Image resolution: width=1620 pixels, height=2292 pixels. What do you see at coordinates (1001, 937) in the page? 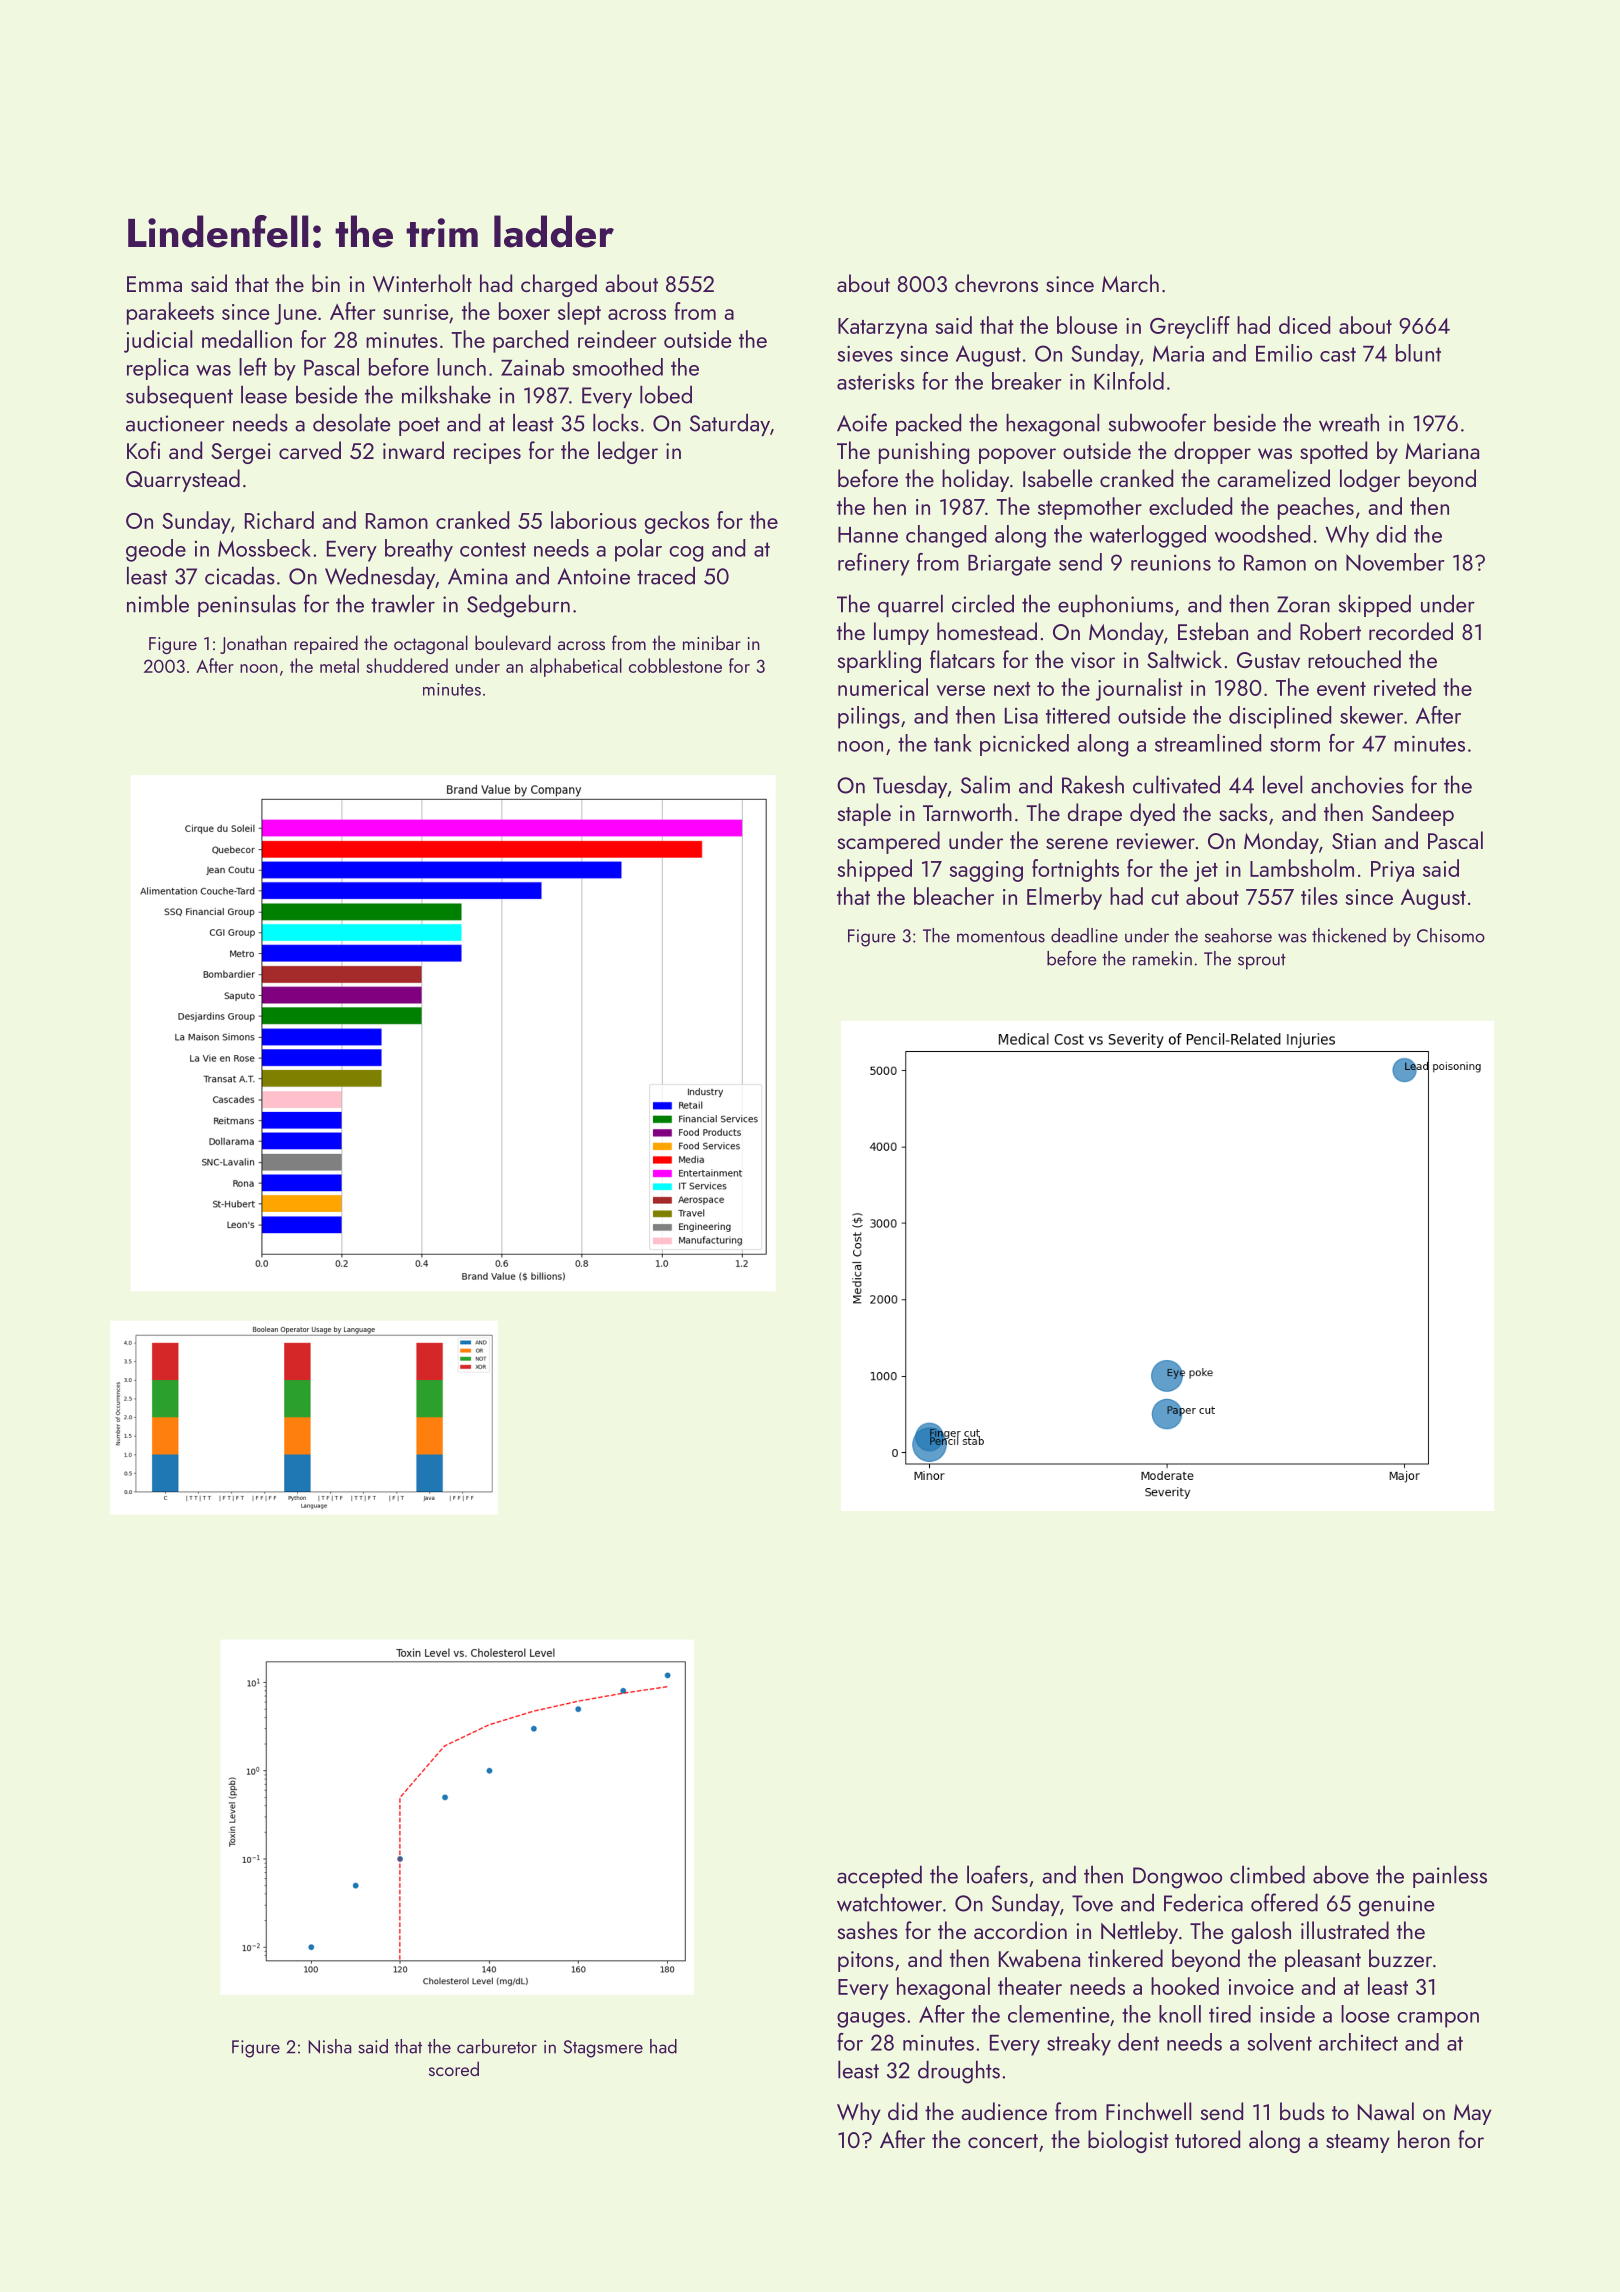
I see `momentous` at bounding box center [1001, 937].
